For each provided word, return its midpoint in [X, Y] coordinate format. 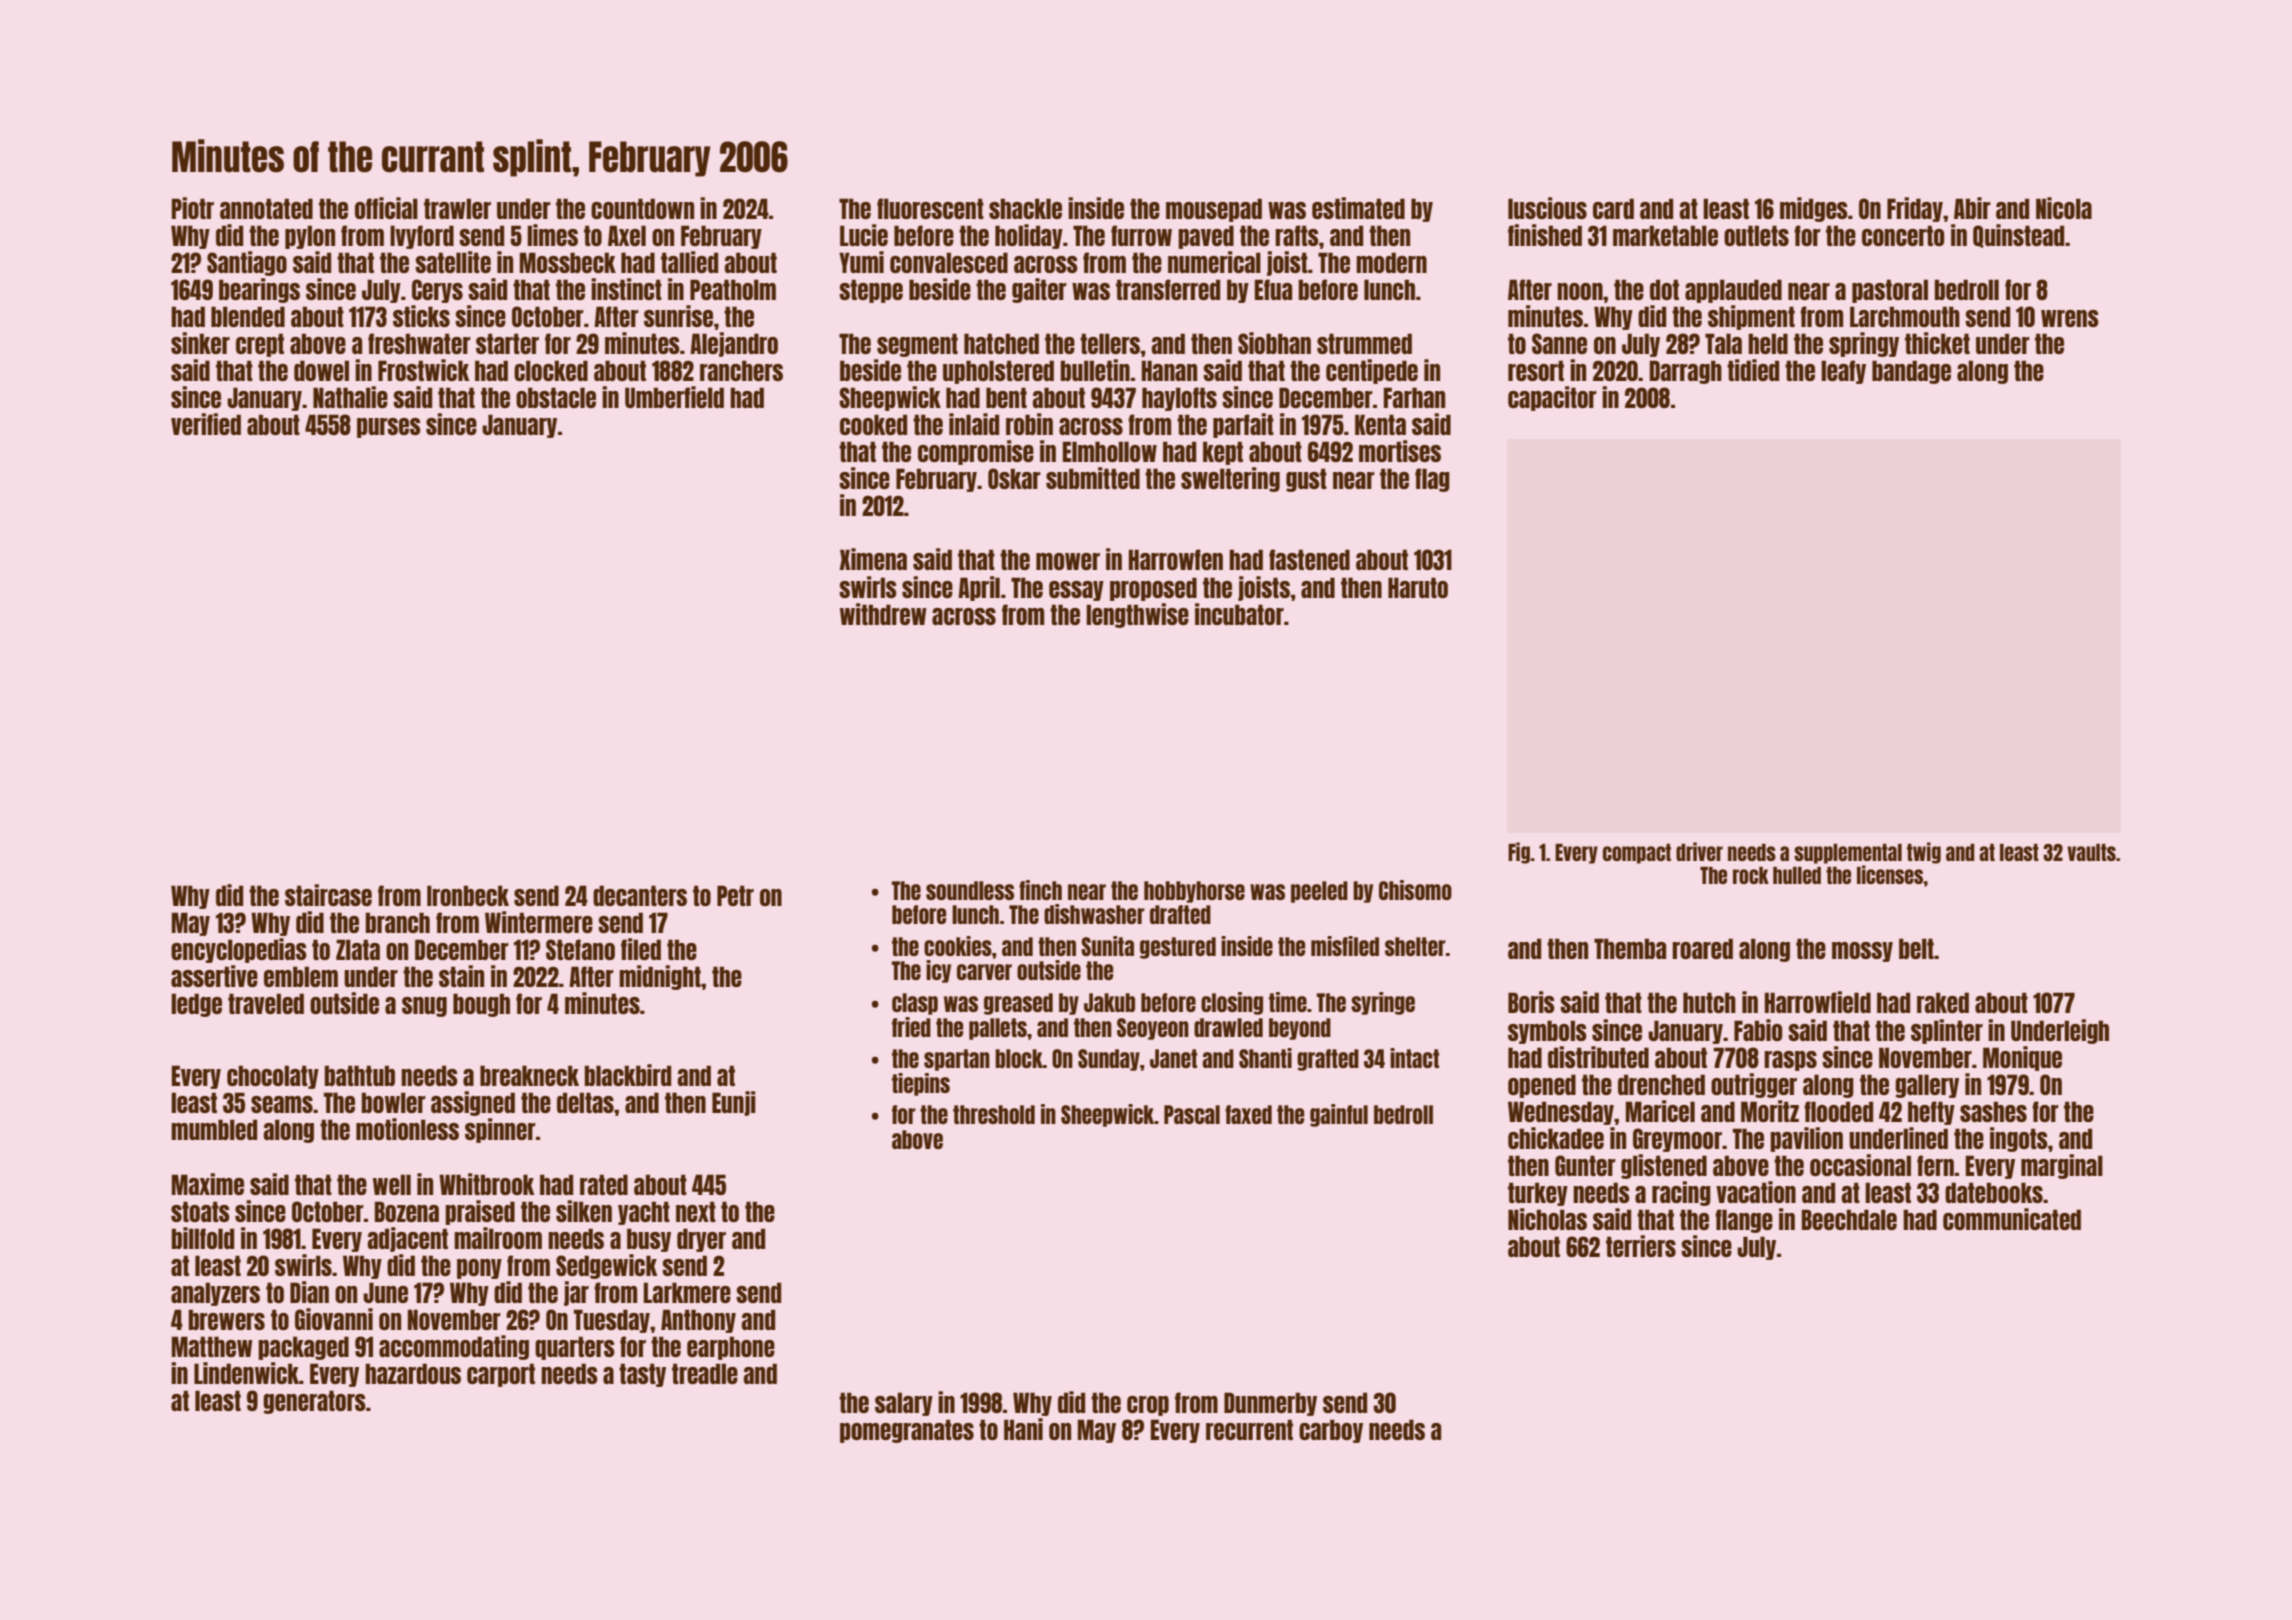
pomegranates [907, 1431]
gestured [1178, 948]
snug [424, 1007]
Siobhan [1274, 343]
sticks [421, 316]
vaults [2091, 852]
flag [1432, 480]
